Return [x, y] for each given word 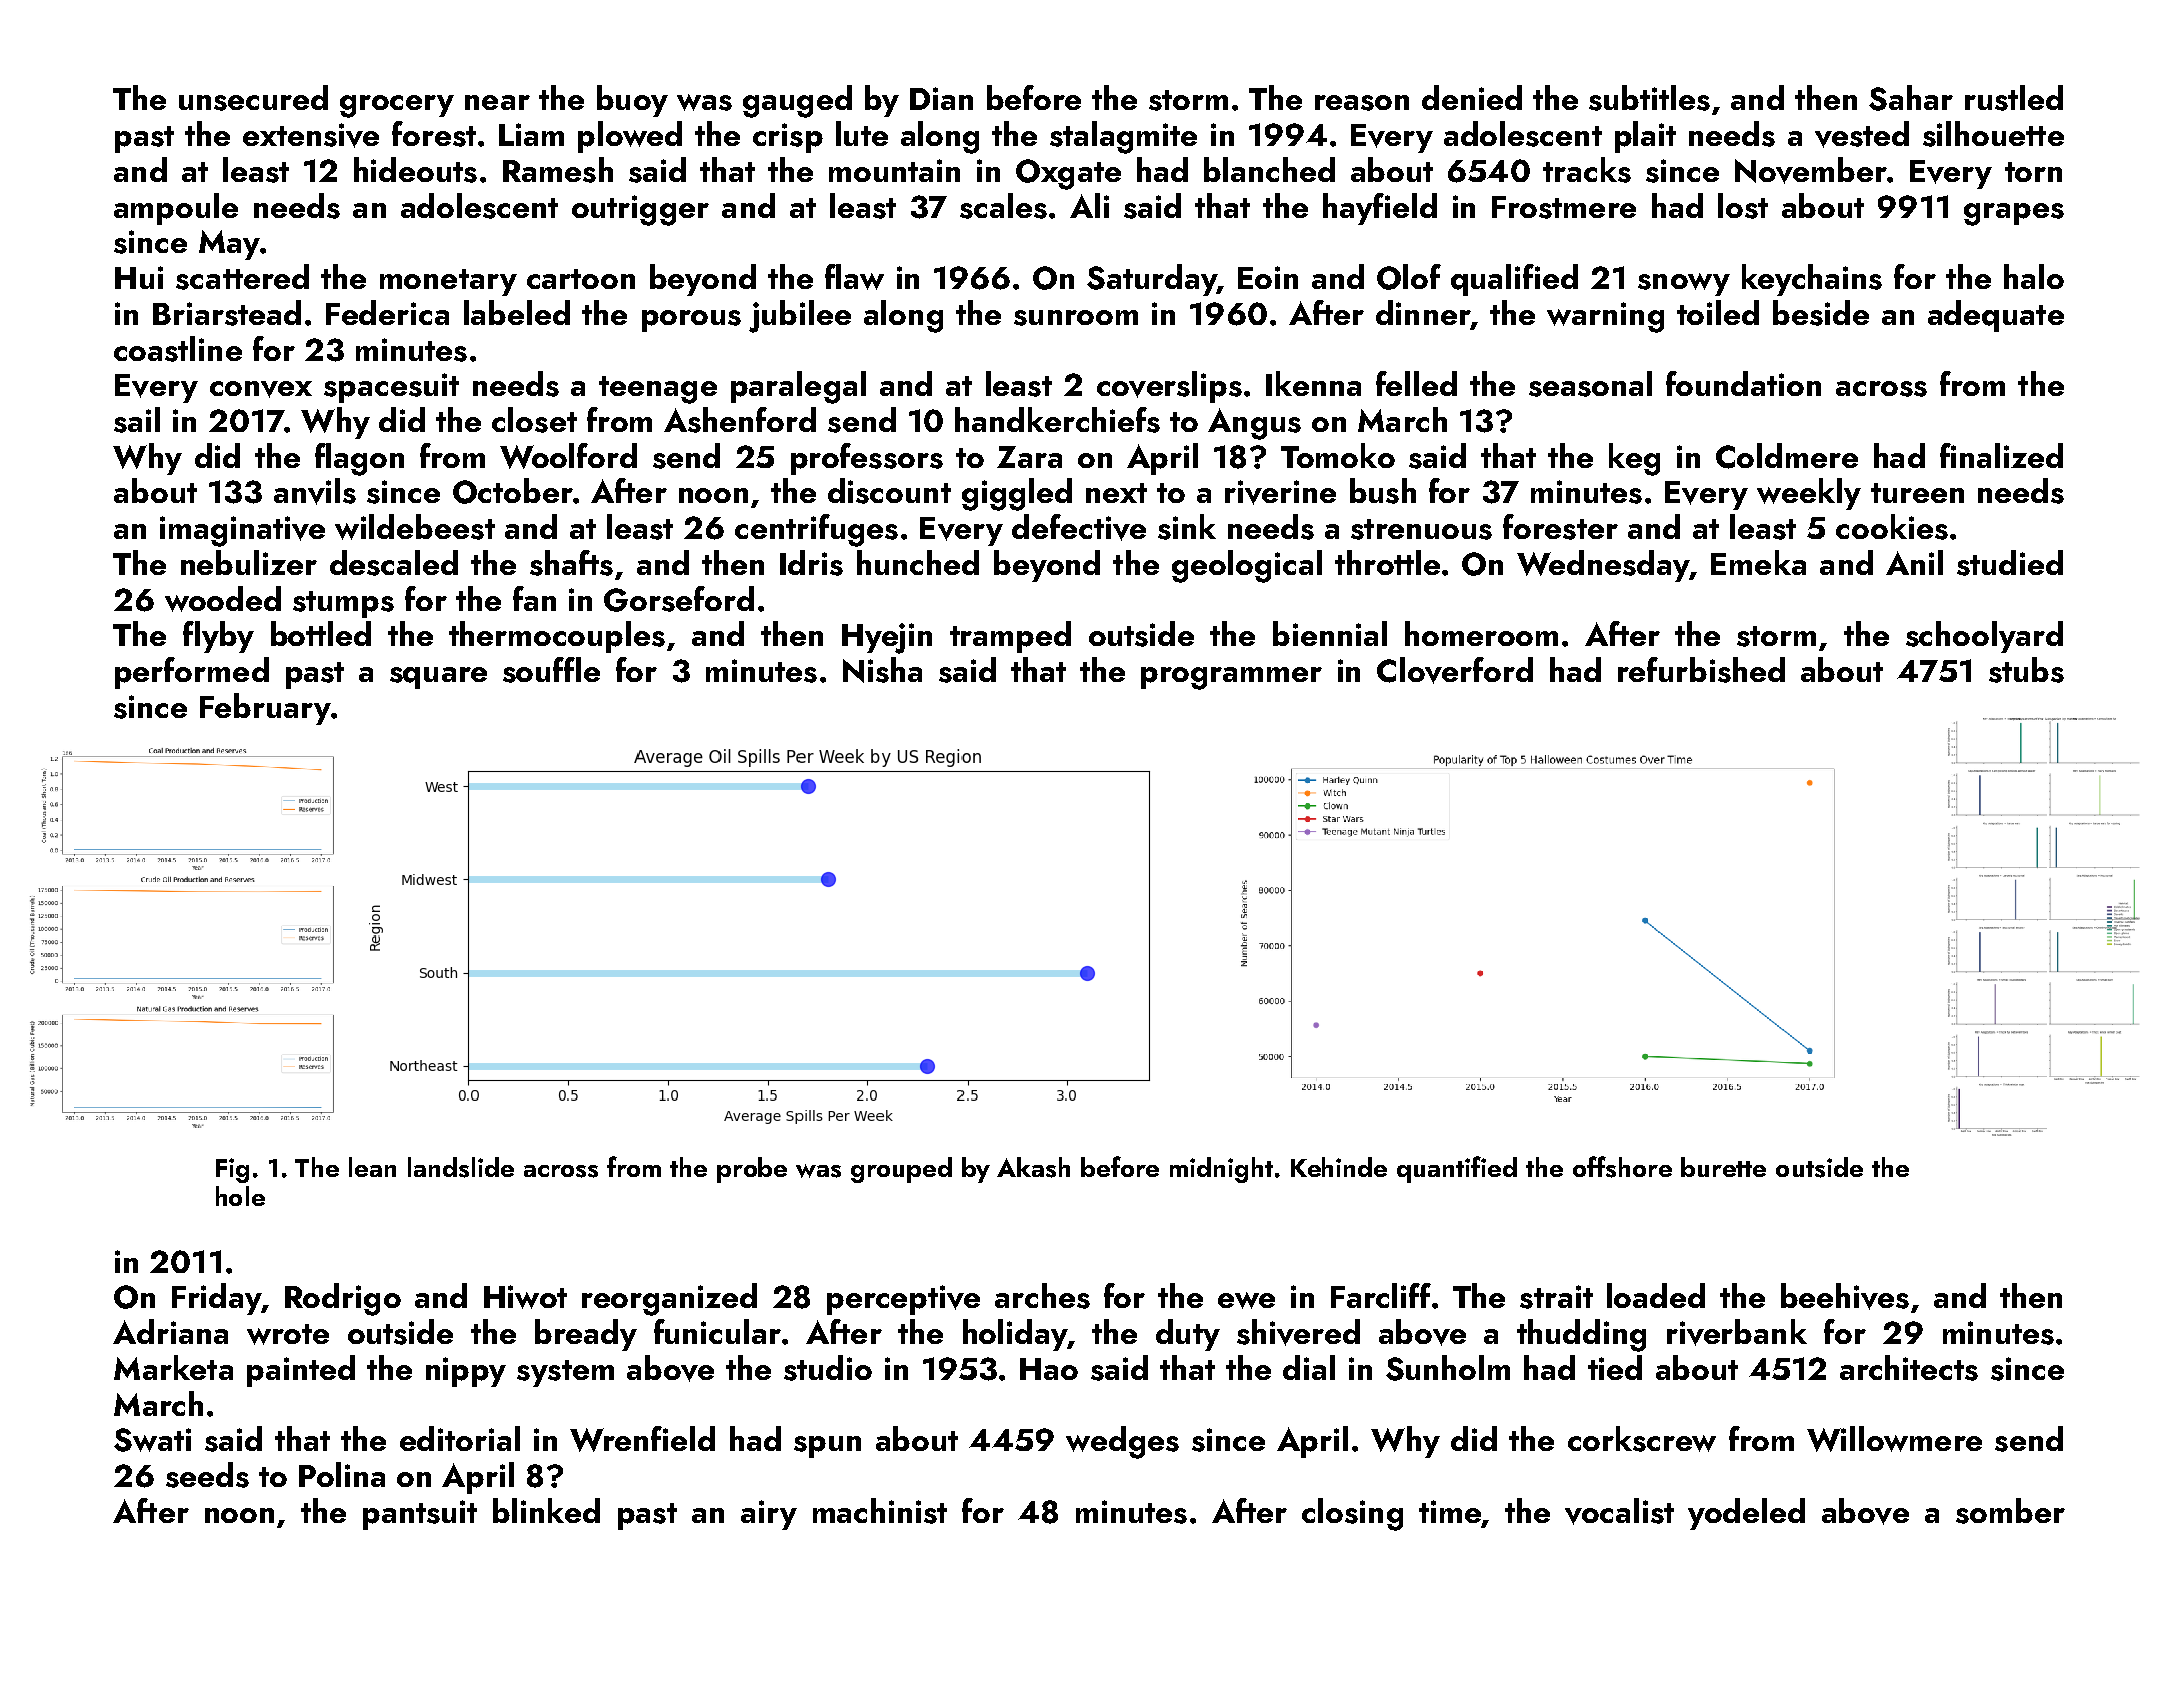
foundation [1743, 383]
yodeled [1746, 1514]
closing [1352, 1514]
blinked [546, 1510]
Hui [139, 277]
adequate [1996, 316]
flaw [854, 277]
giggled [1017, 494]
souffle [551, 670]
